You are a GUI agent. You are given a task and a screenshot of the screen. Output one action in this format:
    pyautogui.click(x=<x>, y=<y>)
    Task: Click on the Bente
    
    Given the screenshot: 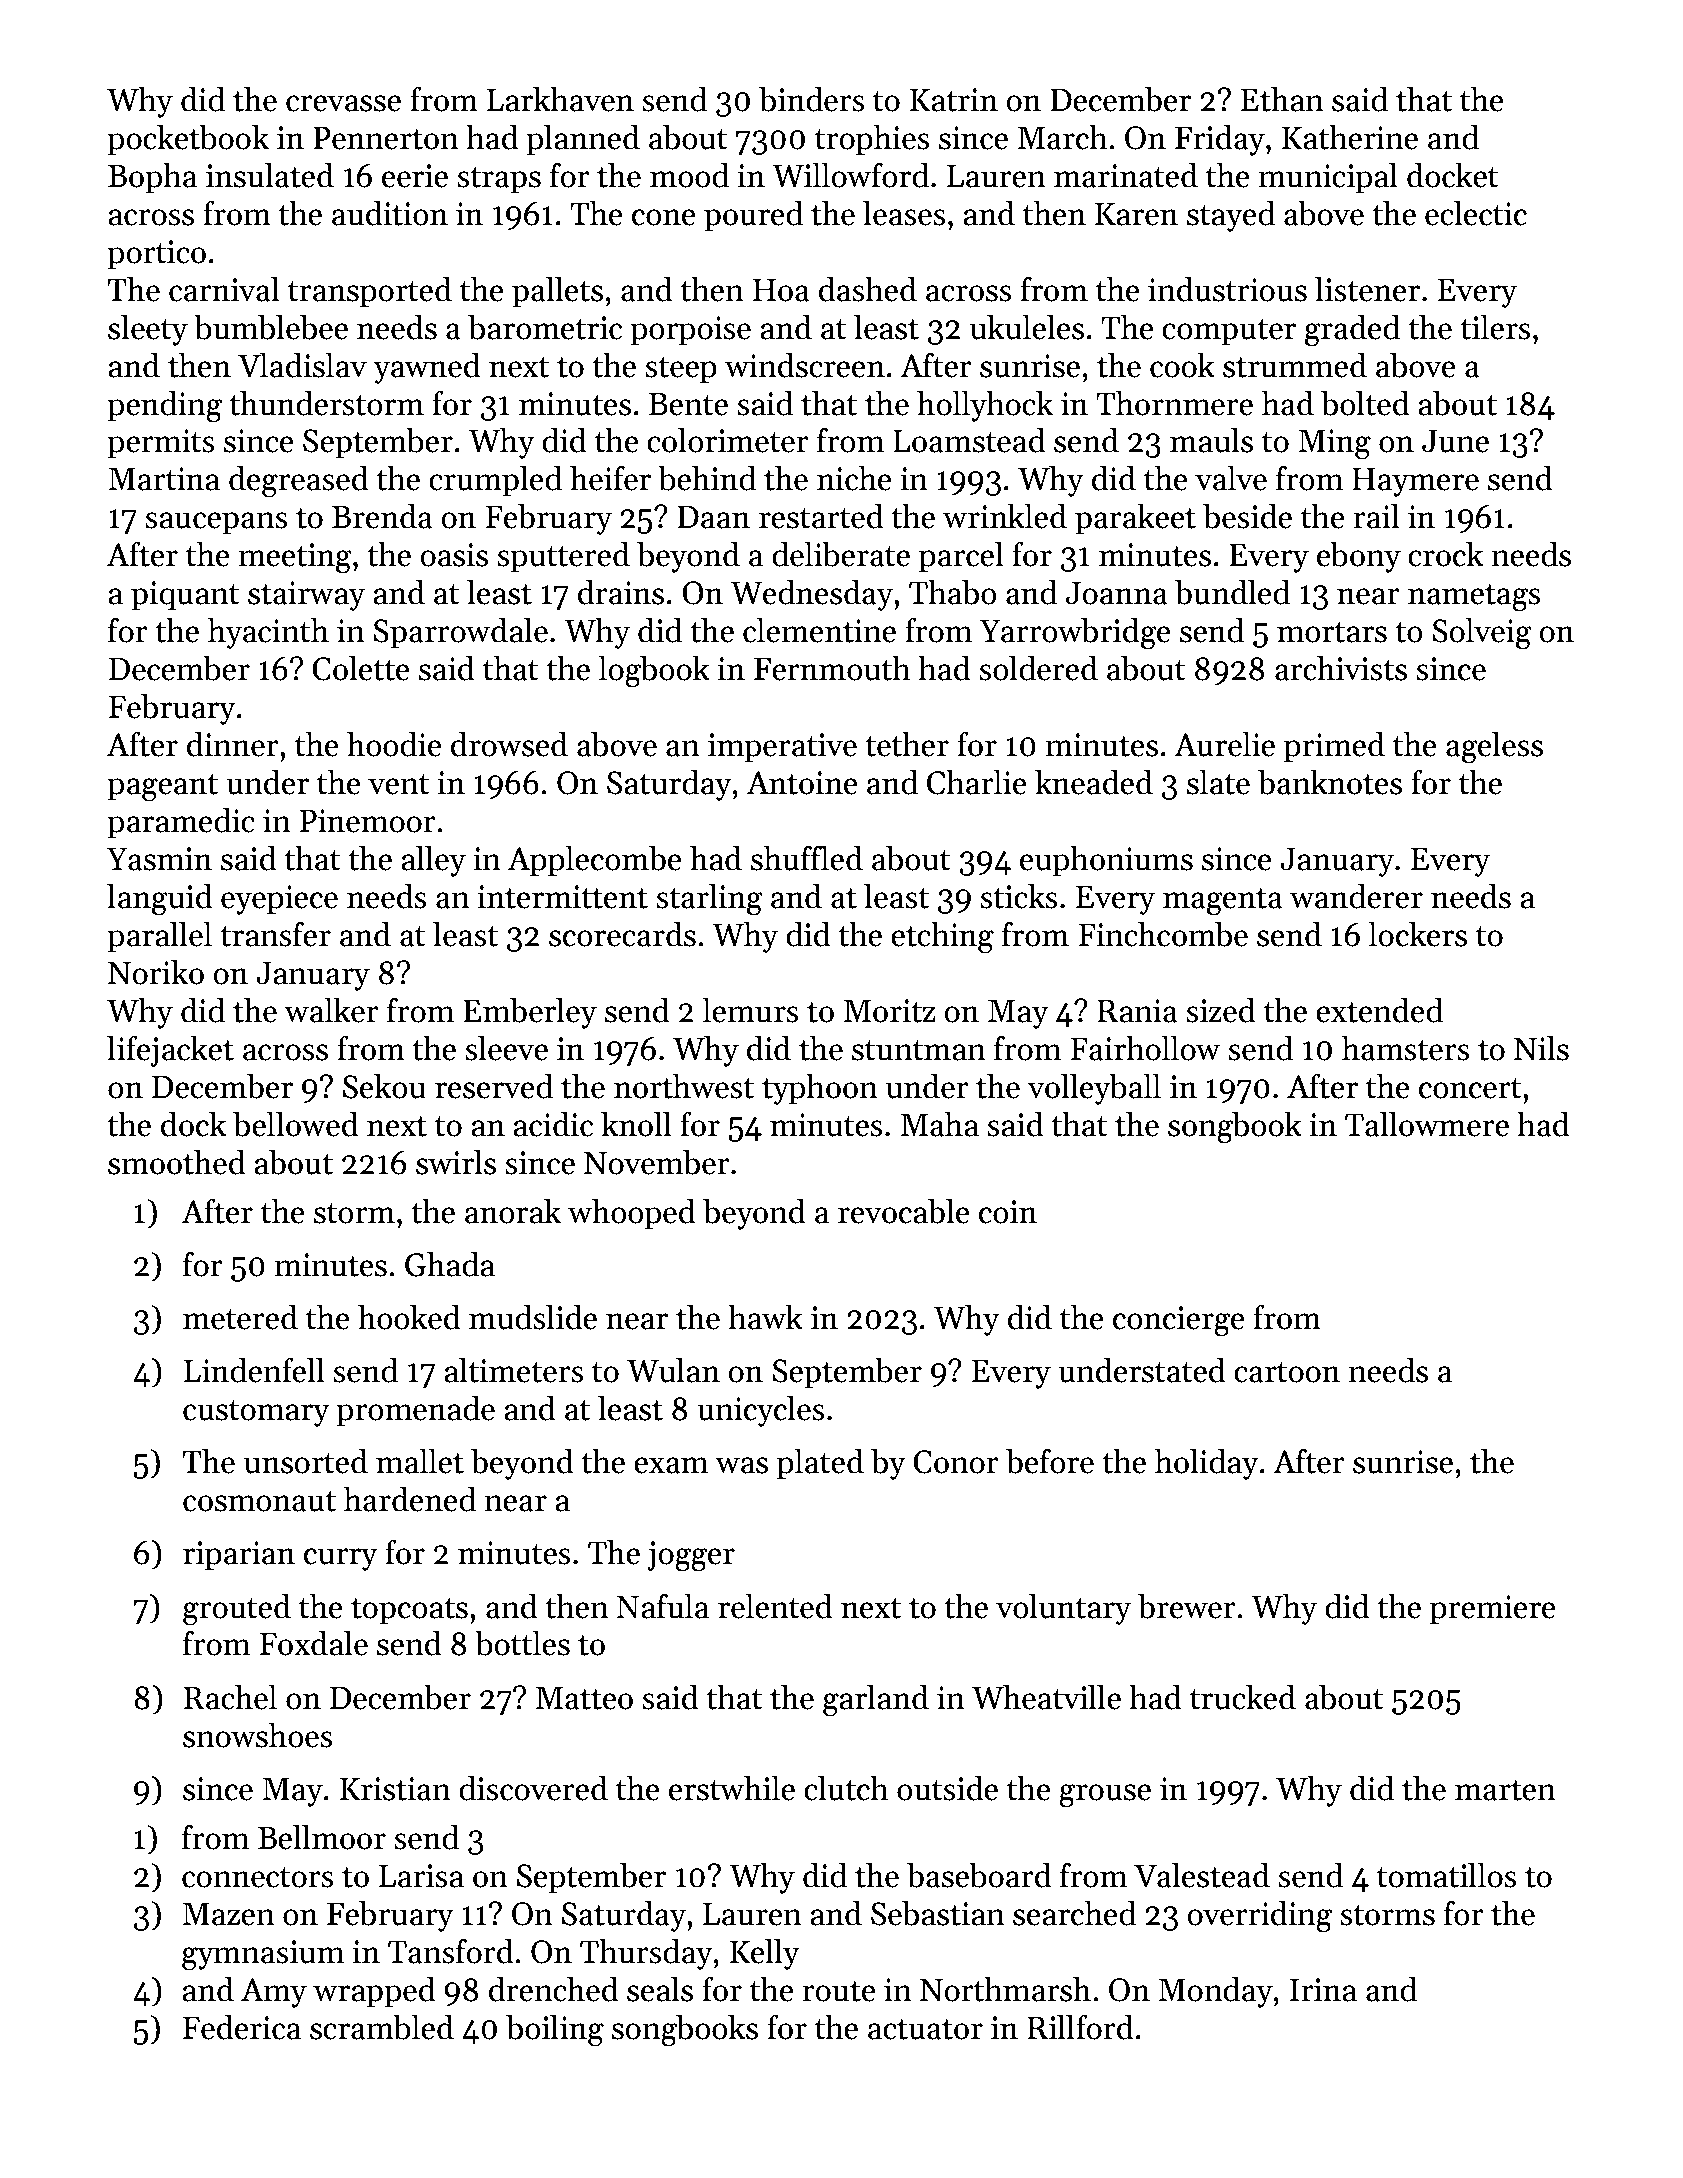 What is the action you would take?
    pyautogui.click(x=688, y=404)
